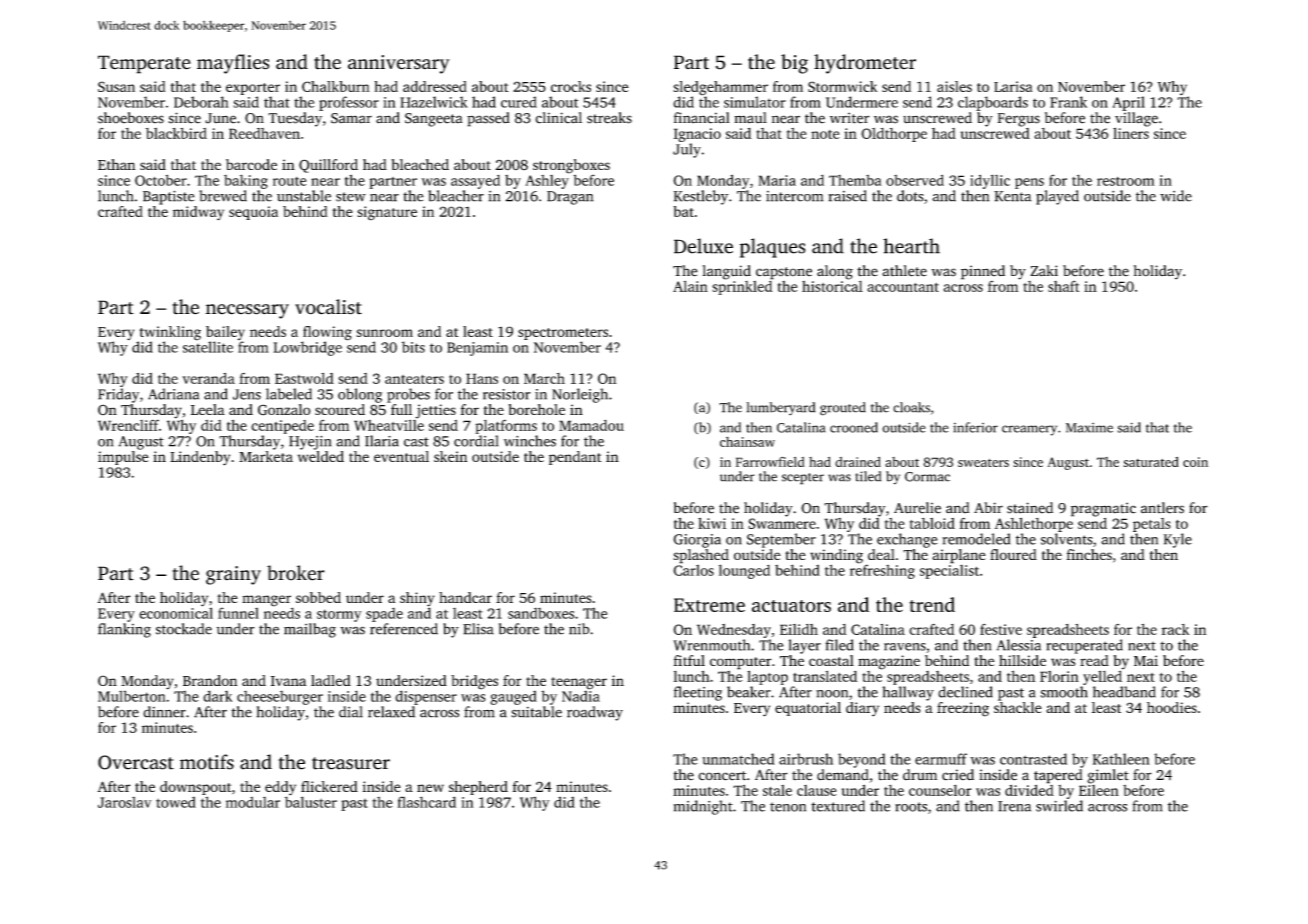 This image has width=1308, height=924. I want to click on earmuff, so click(941, 759).
